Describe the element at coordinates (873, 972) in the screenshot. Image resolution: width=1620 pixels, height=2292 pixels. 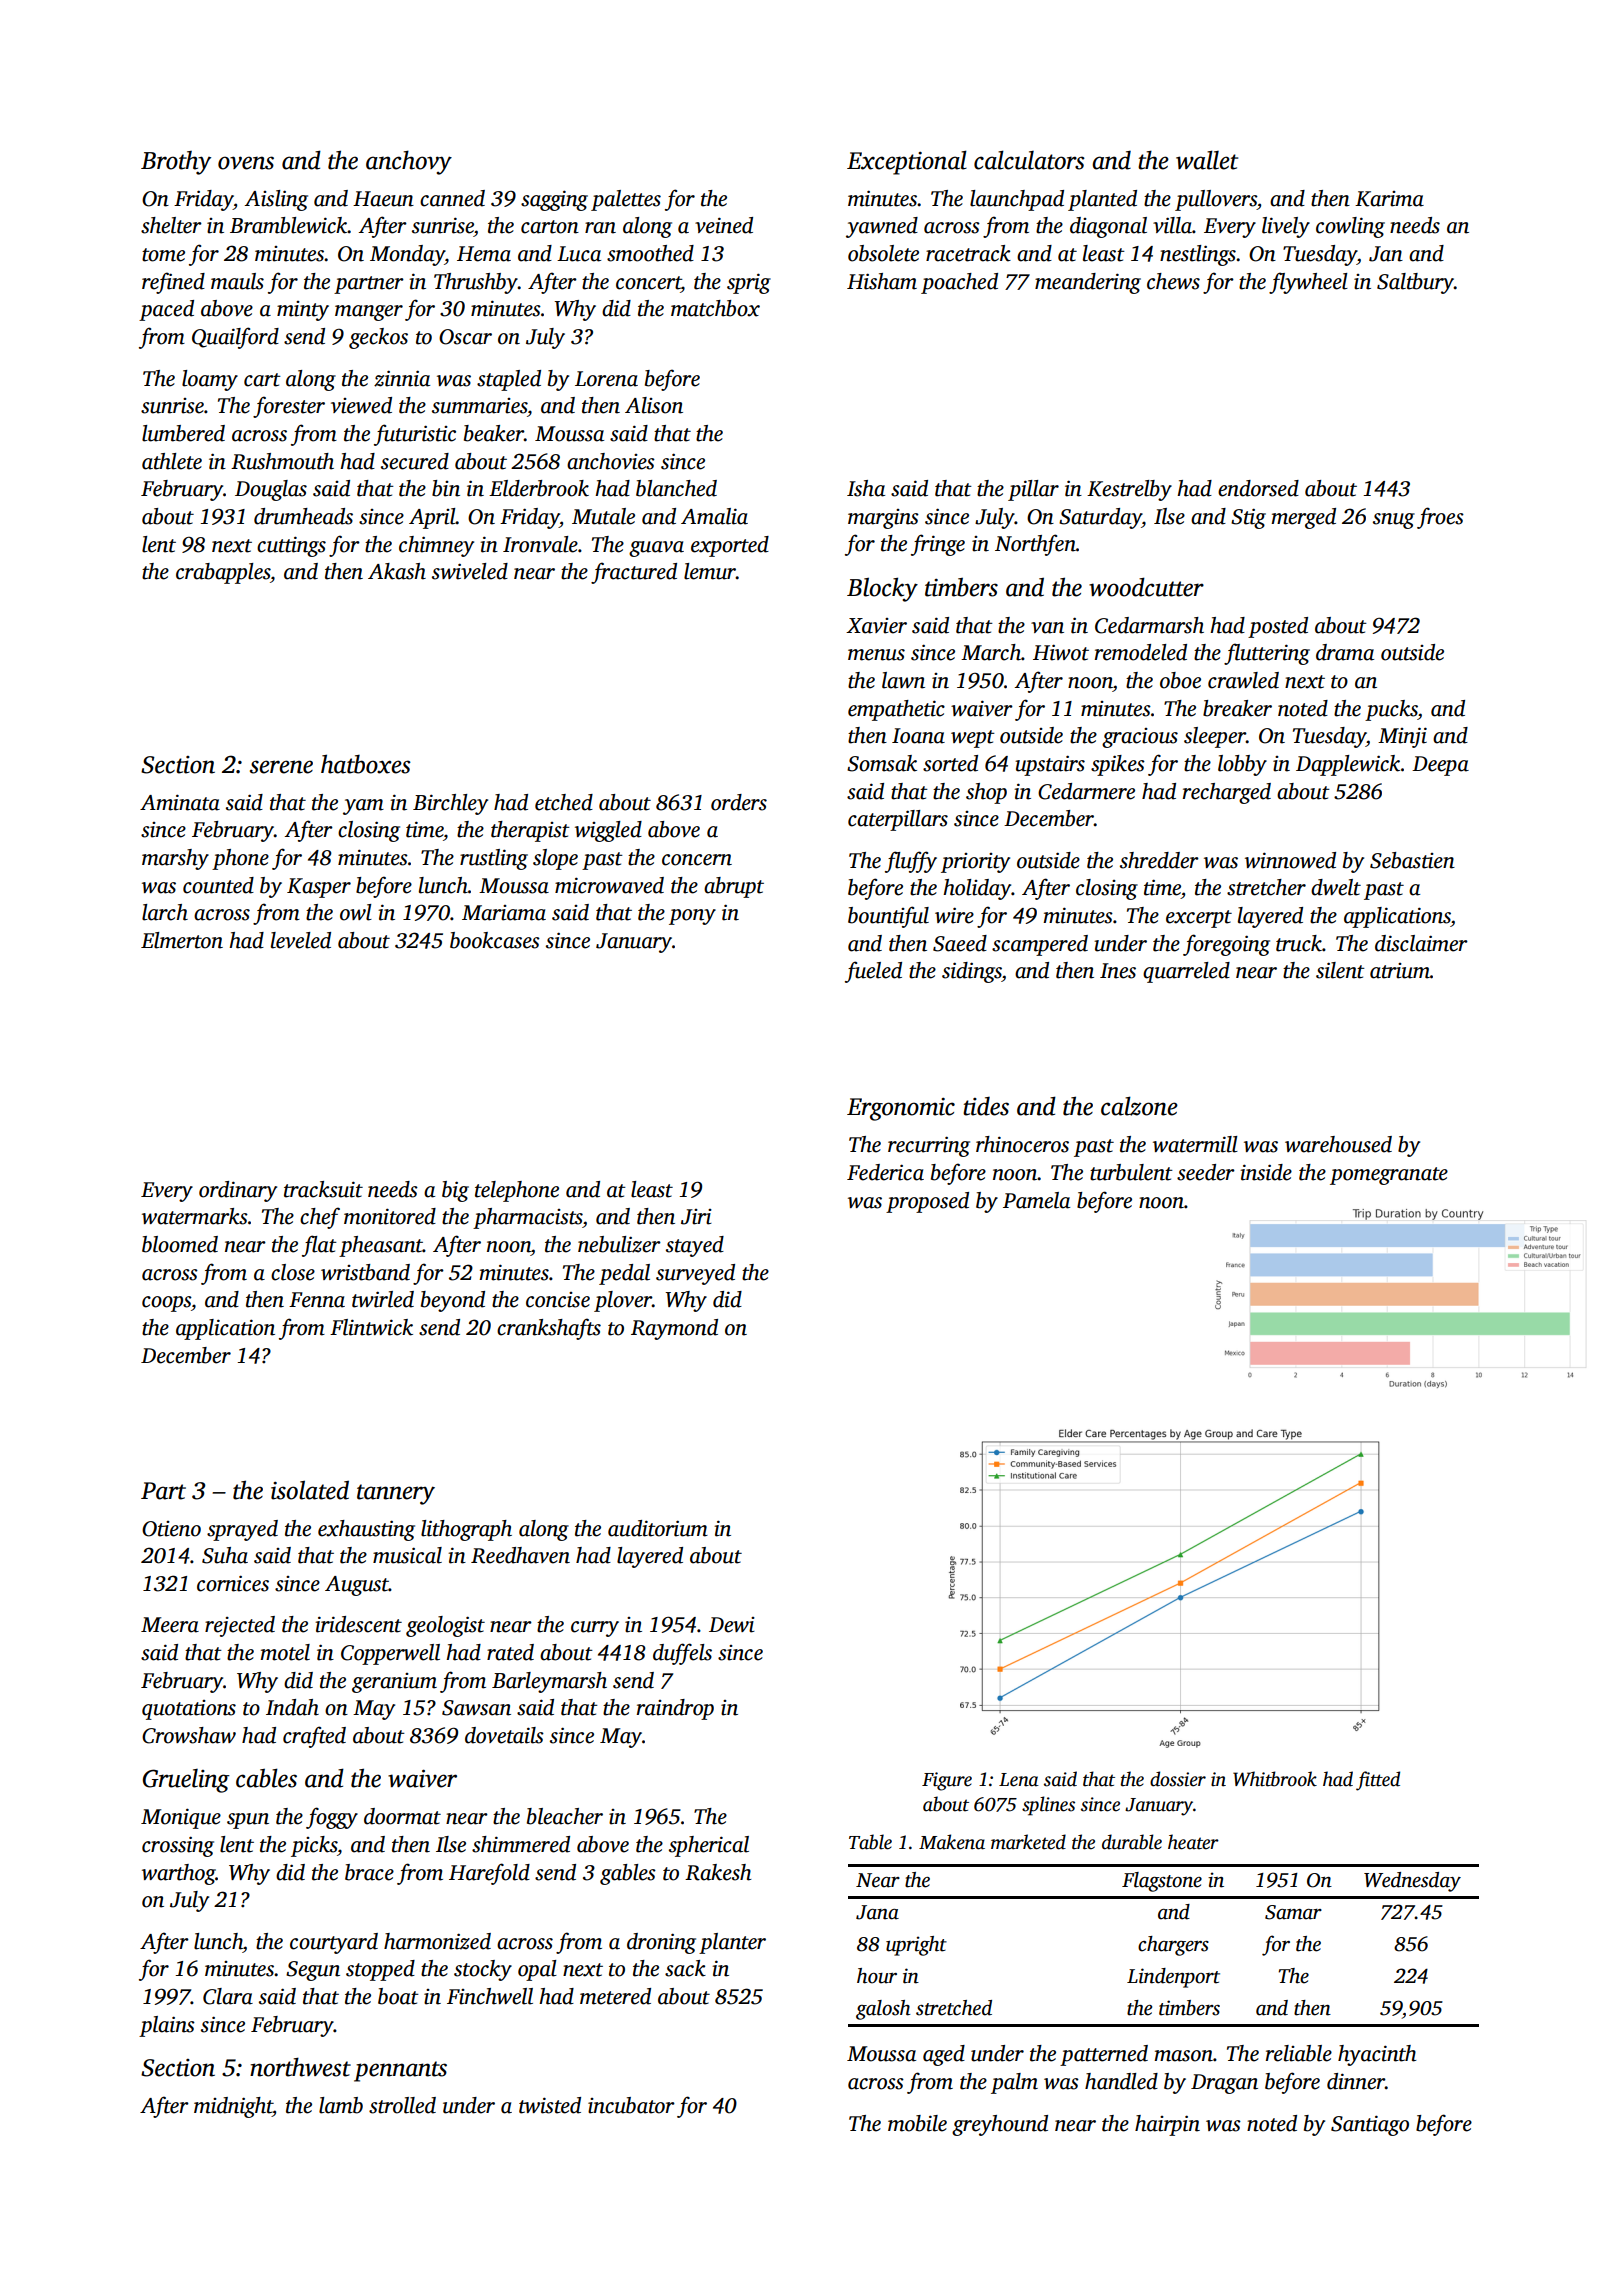
I see `fueled` at that location.
